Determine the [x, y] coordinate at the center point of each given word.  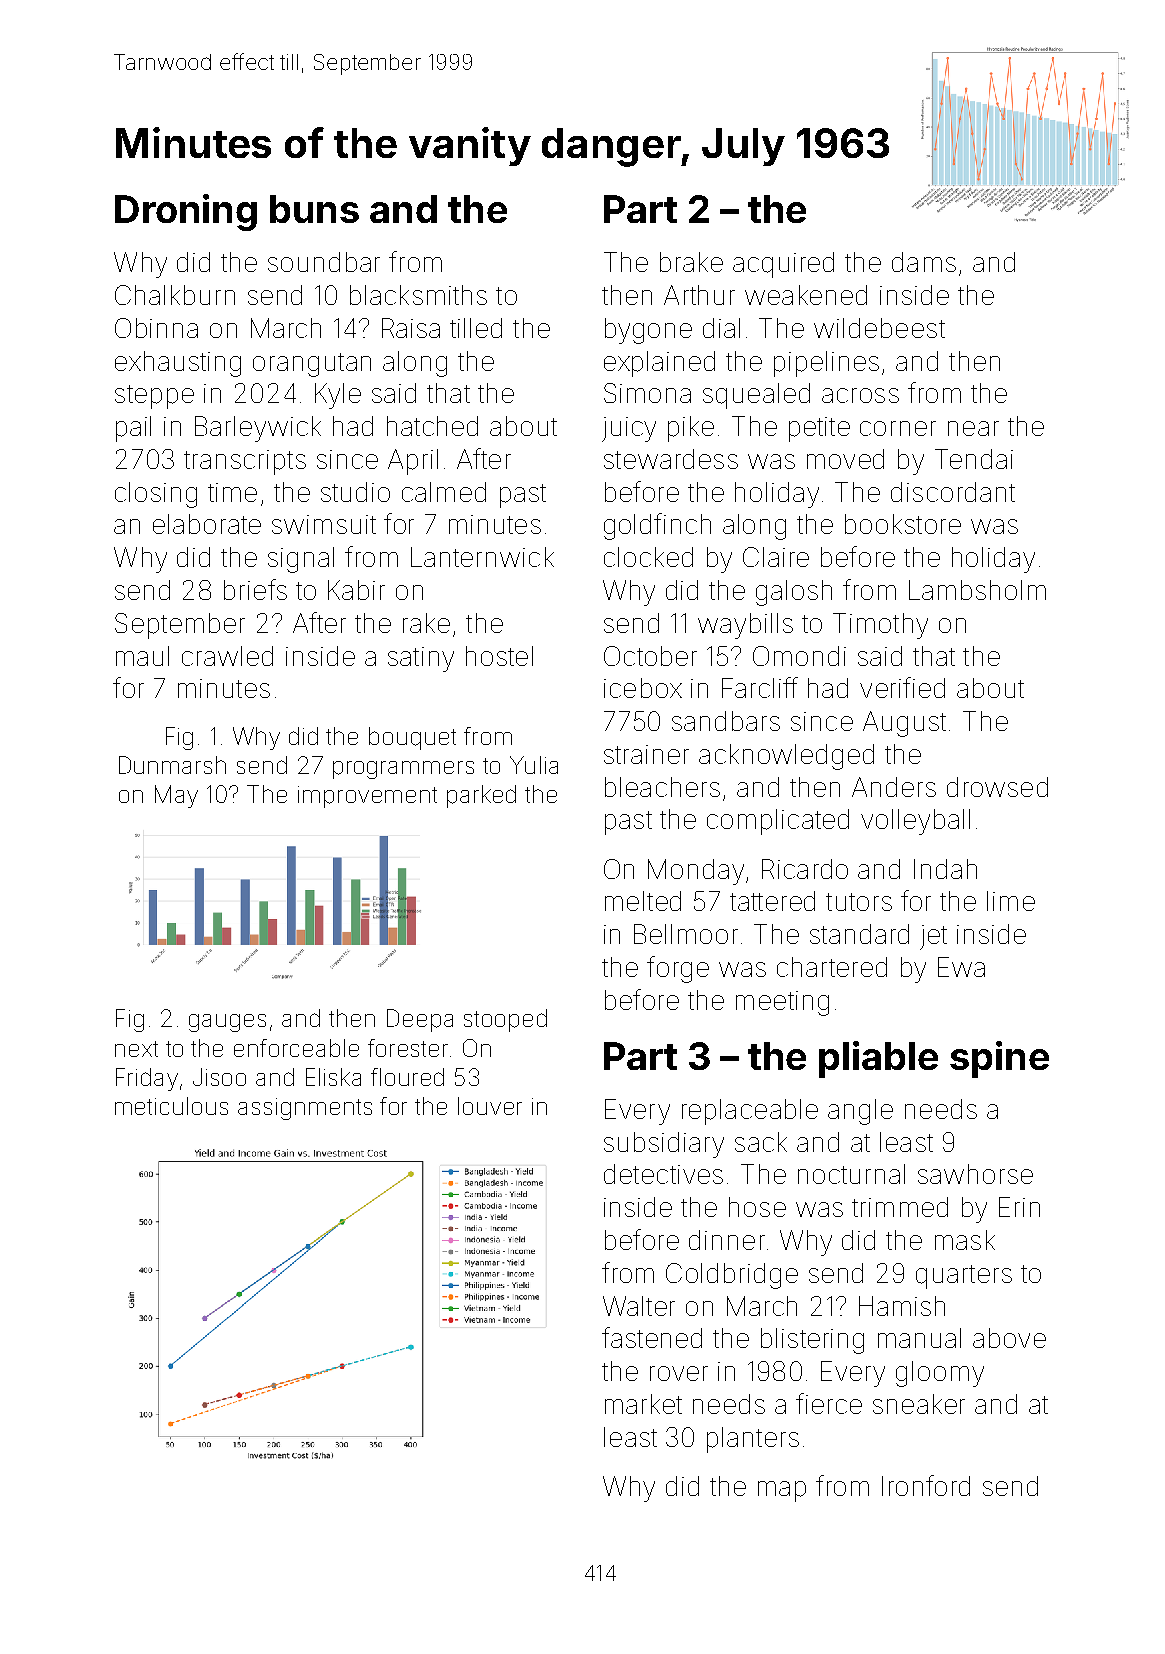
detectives [663, 1174]
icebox [643, 688]
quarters [964, 1277]
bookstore [903, 524]
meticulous [171, 1106]
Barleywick [258, 429]
